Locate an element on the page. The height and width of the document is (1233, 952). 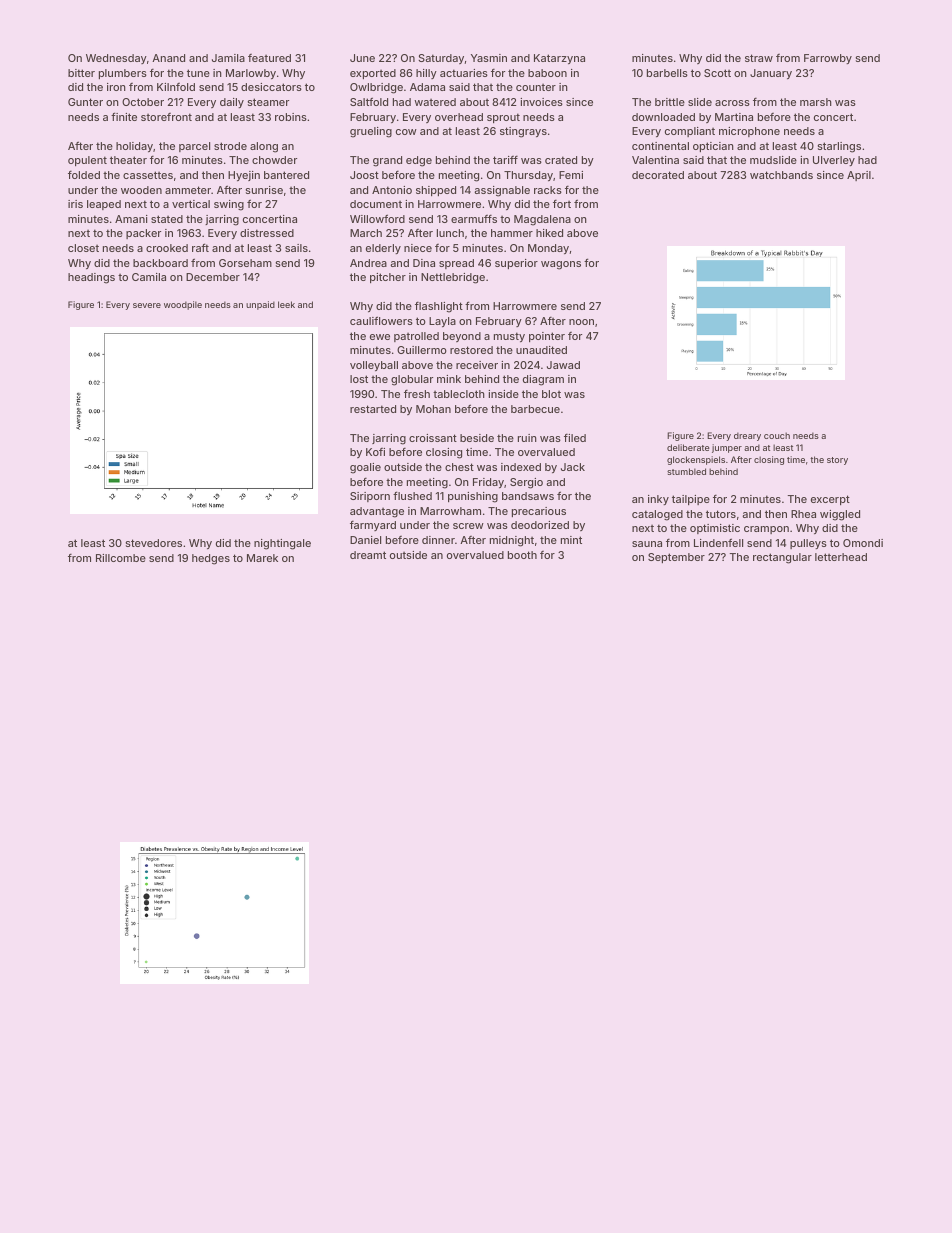
deodorized is located at coordinates (540, 525).
